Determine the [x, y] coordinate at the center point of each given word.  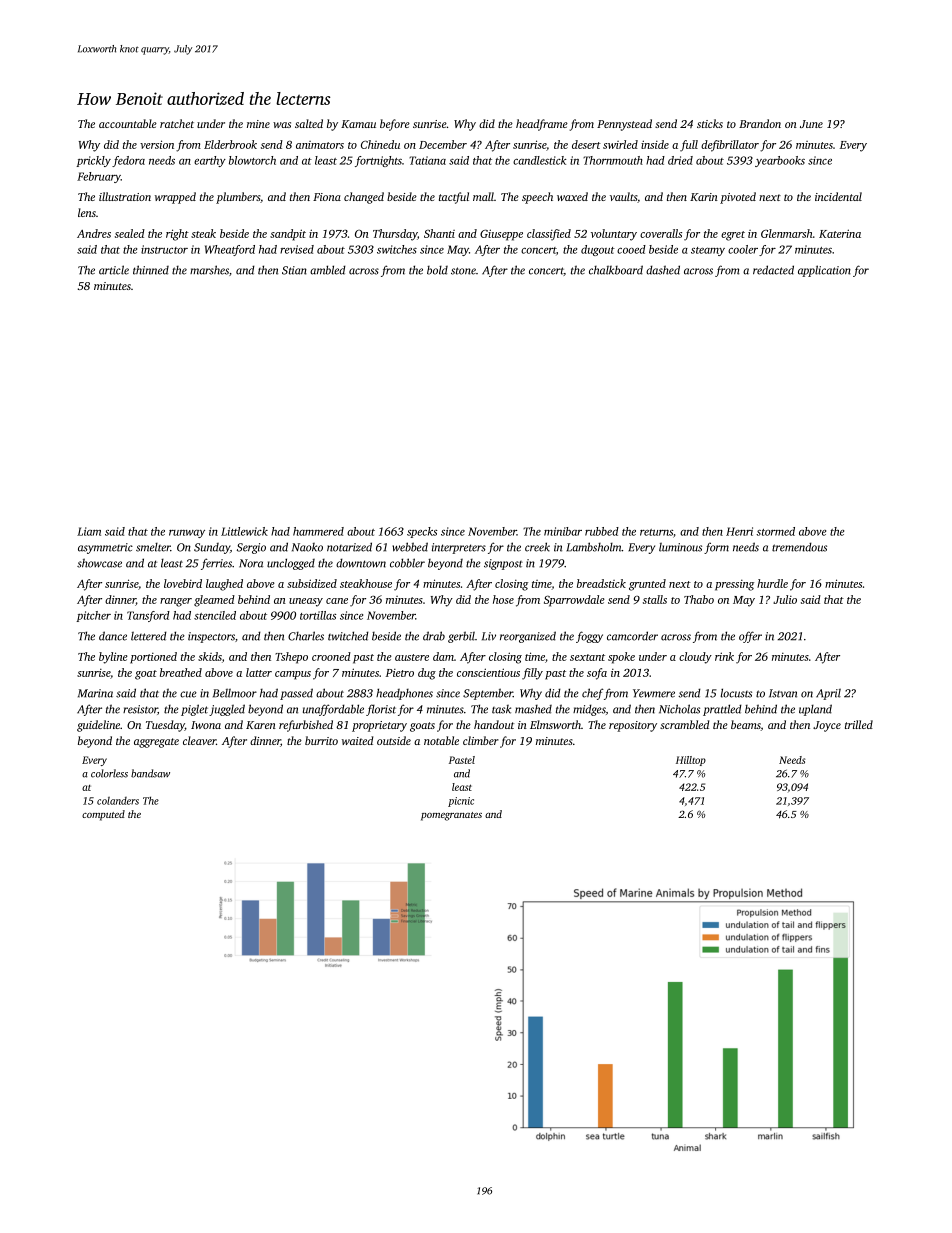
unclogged [291, 564]
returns [656, 532]
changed [364, 198]
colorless [109, 773]
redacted [773, 270]
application [824, 271]
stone [463, 271]
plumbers [238, 198]
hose [503, 599]
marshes [209, 270]
